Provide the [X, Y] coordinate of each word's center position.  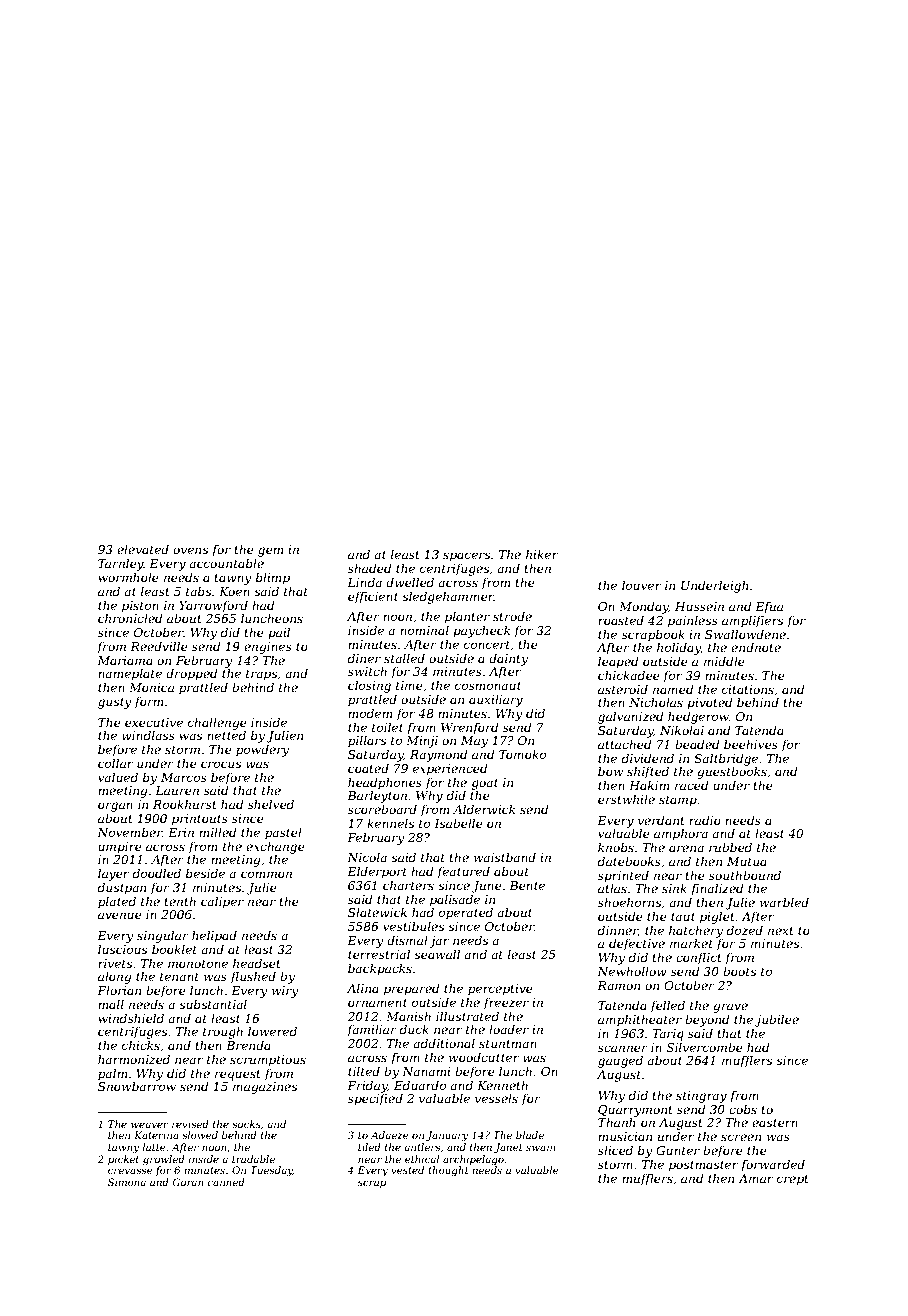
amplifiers [752, 621]
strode [512, 616]
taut [683, 917]
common [266, 874]
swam [540, 1148]
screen [741, 1137]
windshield [131, 1018]
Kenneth [502, 1085]
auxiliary [496, 700]
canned [226, 1182]
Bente [527, 885]
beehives [751, 744]
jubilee [777, 1020]
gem [270, 552]
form [148, 703]
